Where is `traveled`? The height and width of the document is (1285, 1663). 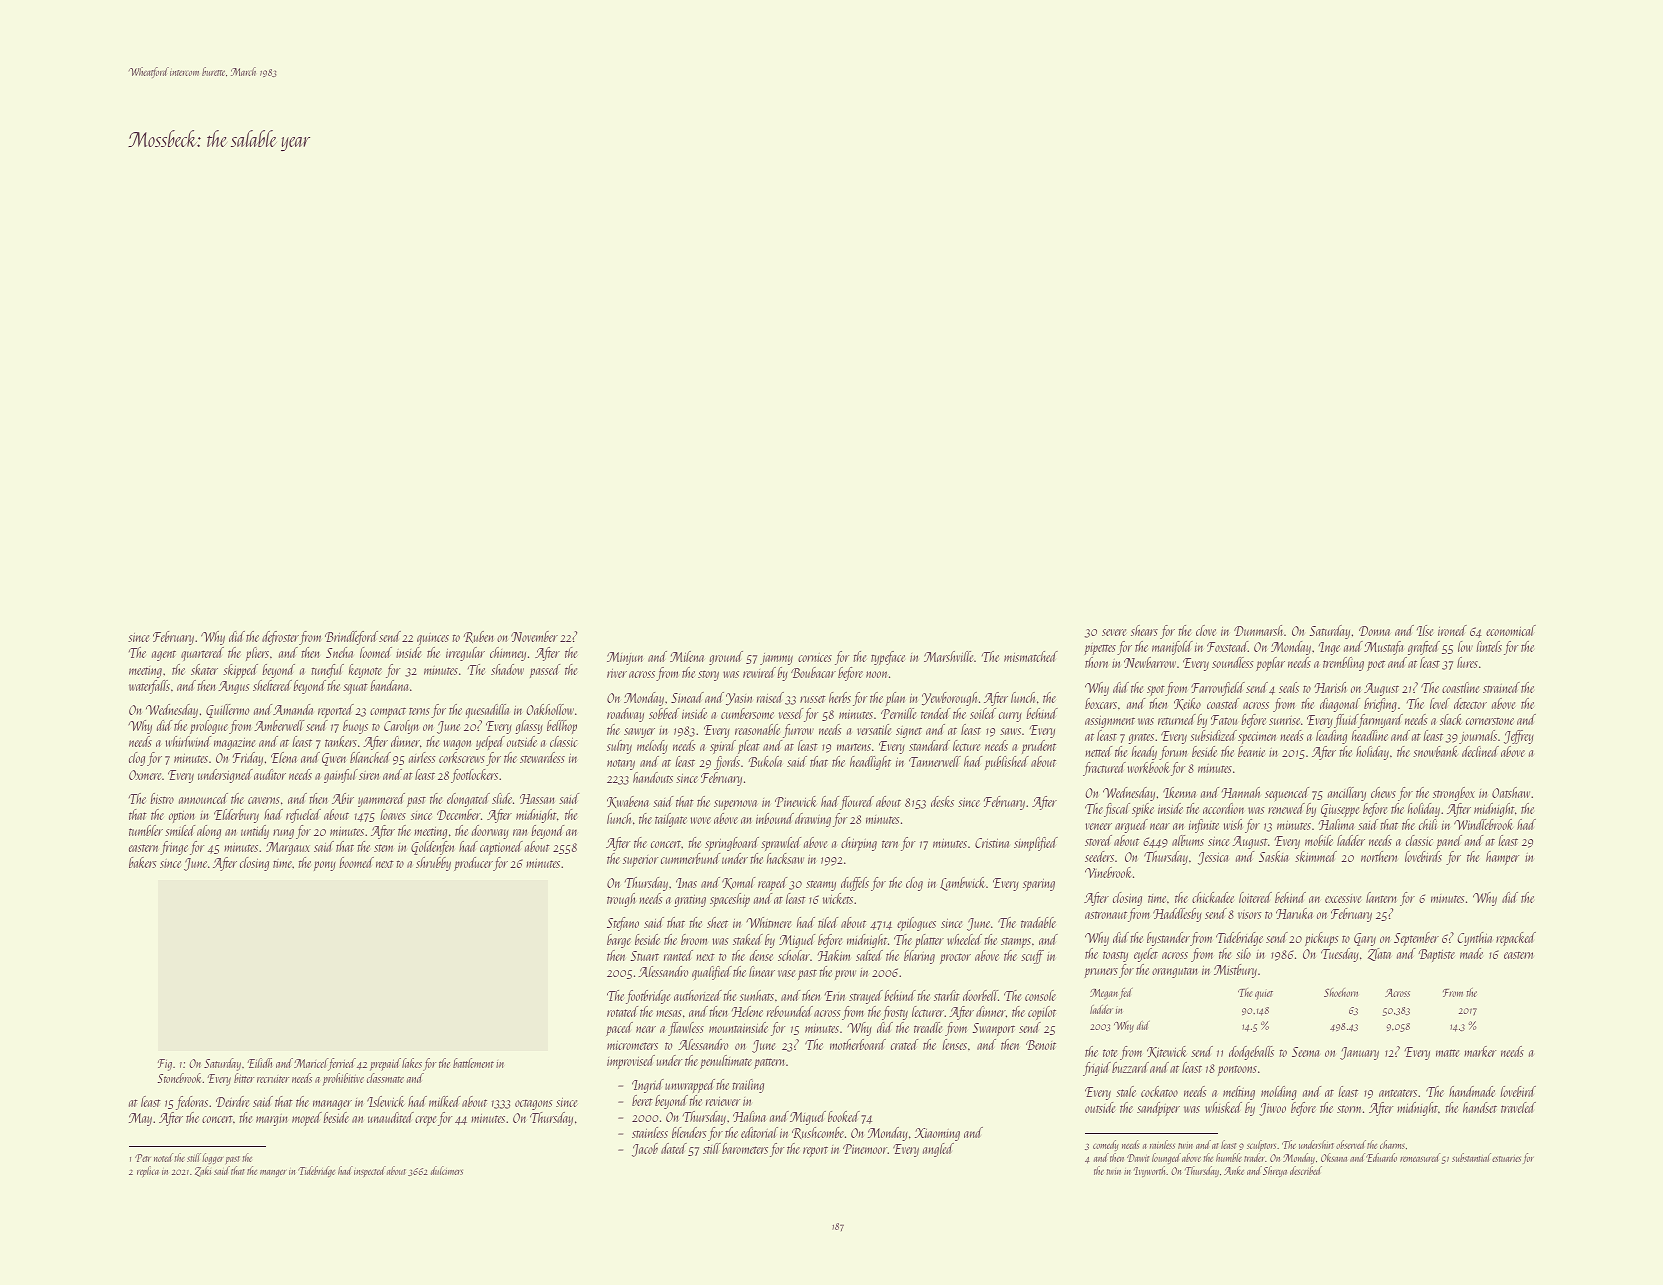 traveled is located at coordinates (1518, 1107).
